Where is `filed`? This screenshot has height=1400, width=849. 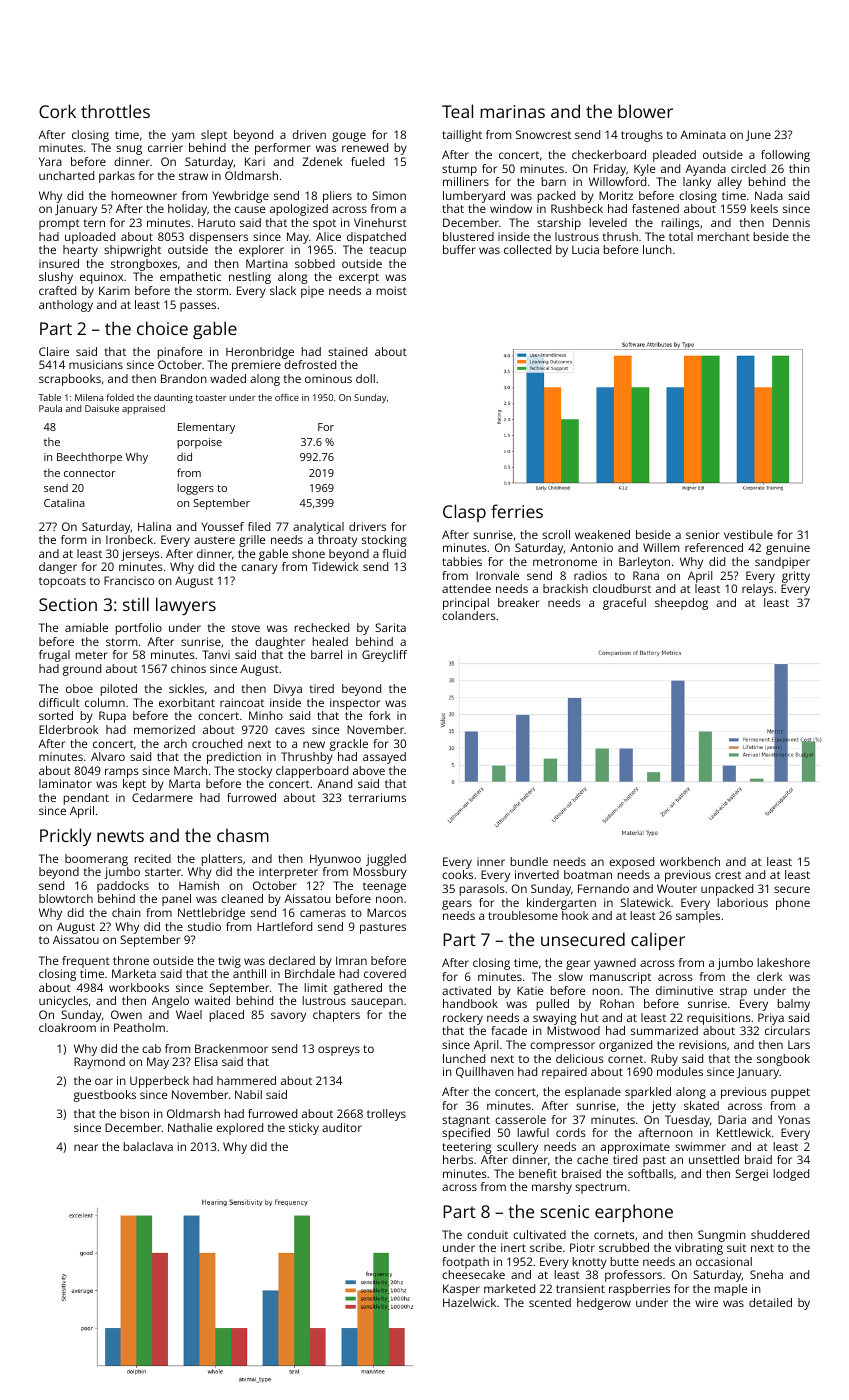
filed is located at coordinates (259, 526).
